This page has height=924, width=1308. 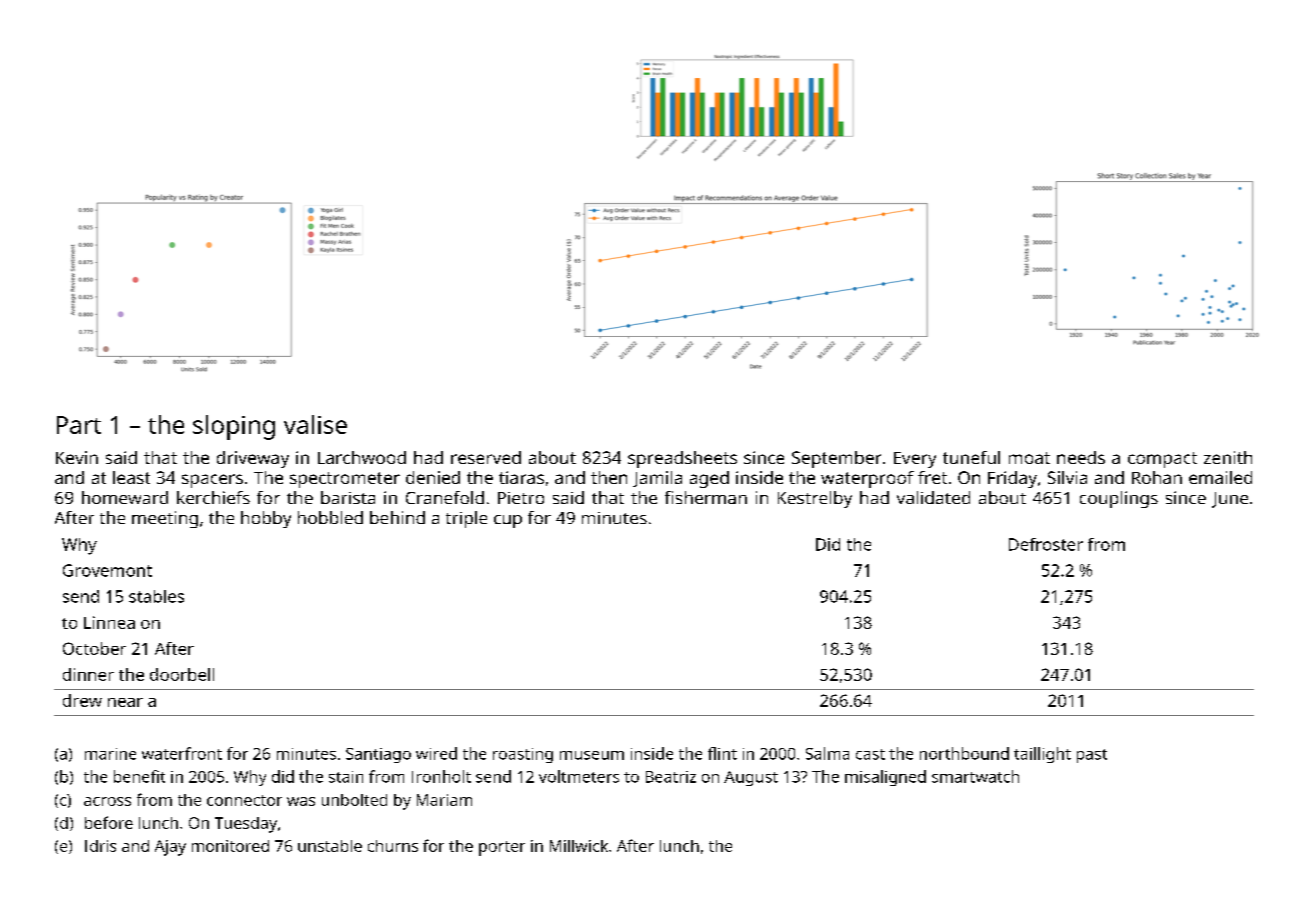 I want to click on Beatriz, so click(x=671, y=777).
